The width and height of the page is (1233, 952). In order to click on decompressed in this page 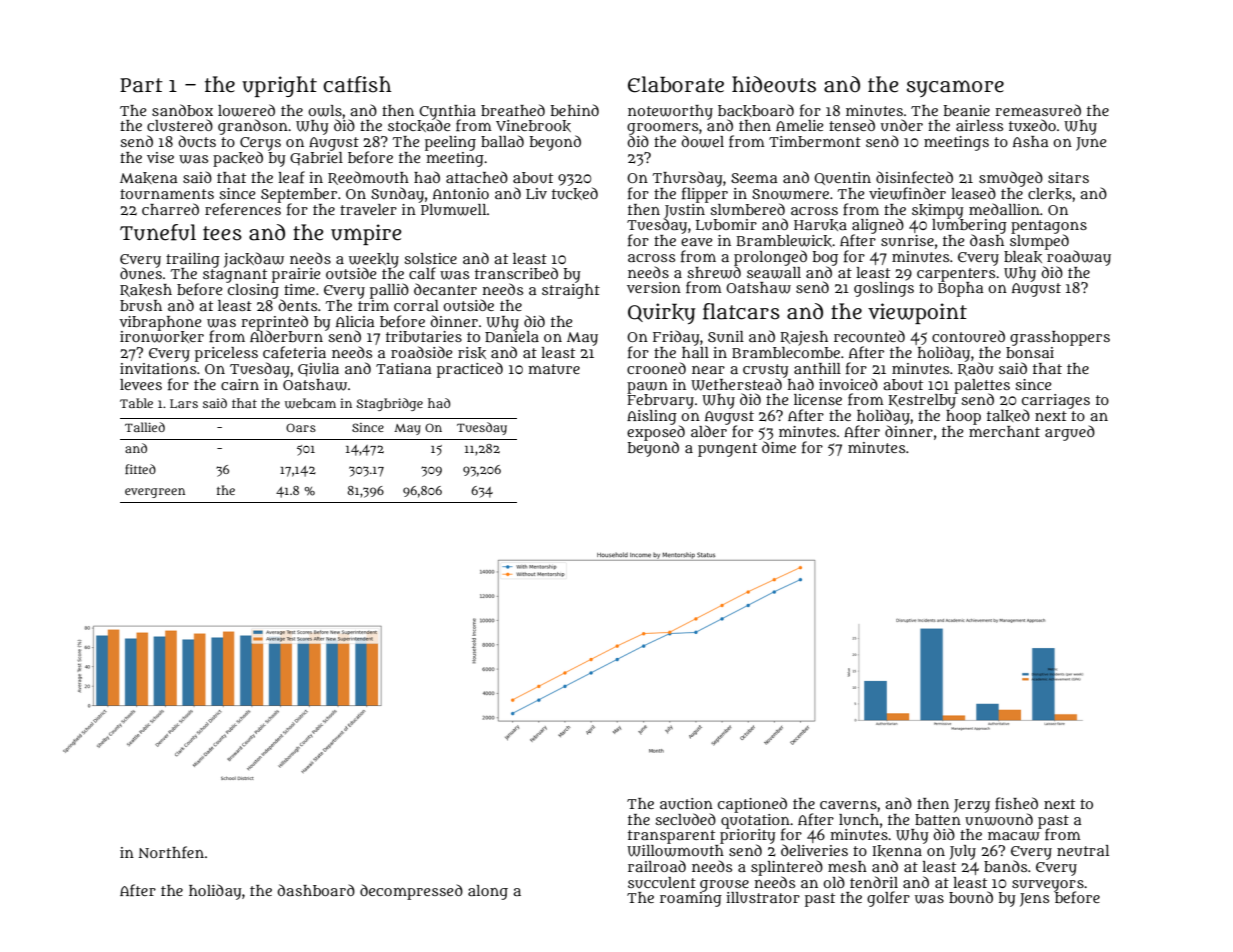, I will do `click(411, 892)`.
